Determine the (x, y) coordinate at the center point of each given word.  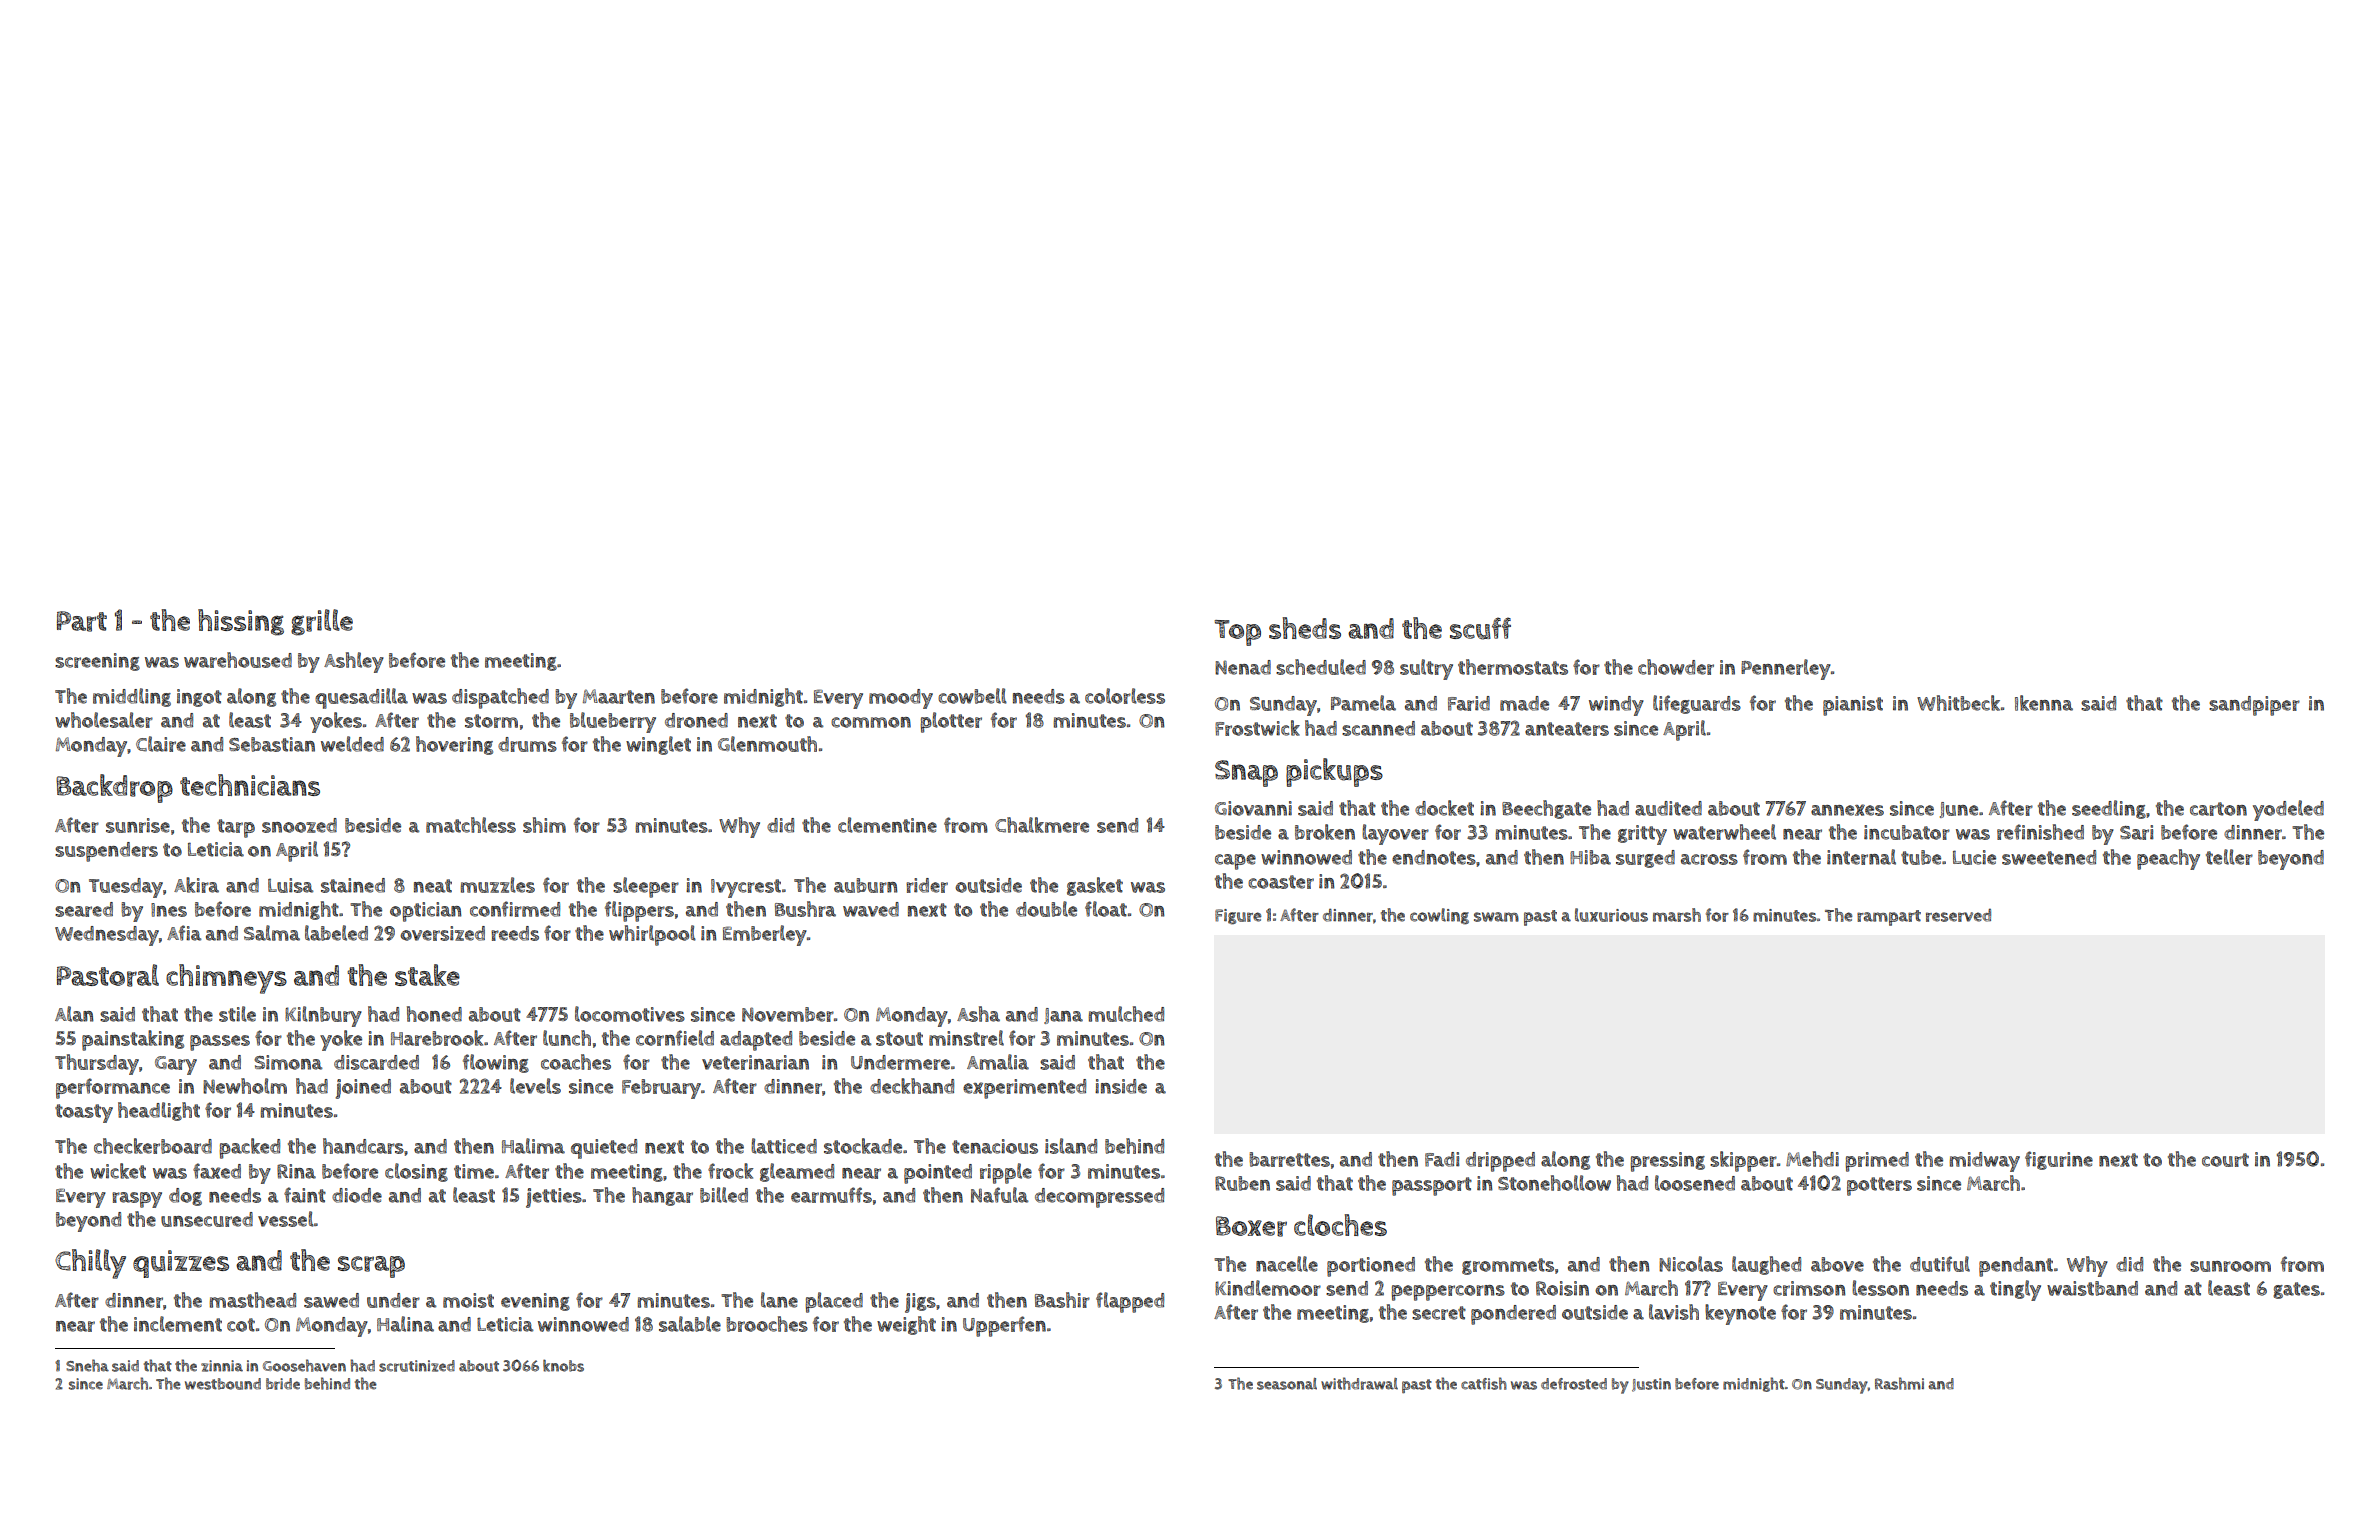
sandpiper (2254, 706)
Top (1237, 633)
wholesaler (104, 720)
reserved (1958, 915)
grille (322, 622)
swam (1496, 917)
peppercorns (1448, 1293)
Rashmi (1899, 1383)
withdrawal (1359, 1383)
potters (1879, 1186)
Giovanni (1253, 808)
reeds (515, 933)
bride (283, 1384)
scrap (371, 1267)
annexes (1847, 810)
